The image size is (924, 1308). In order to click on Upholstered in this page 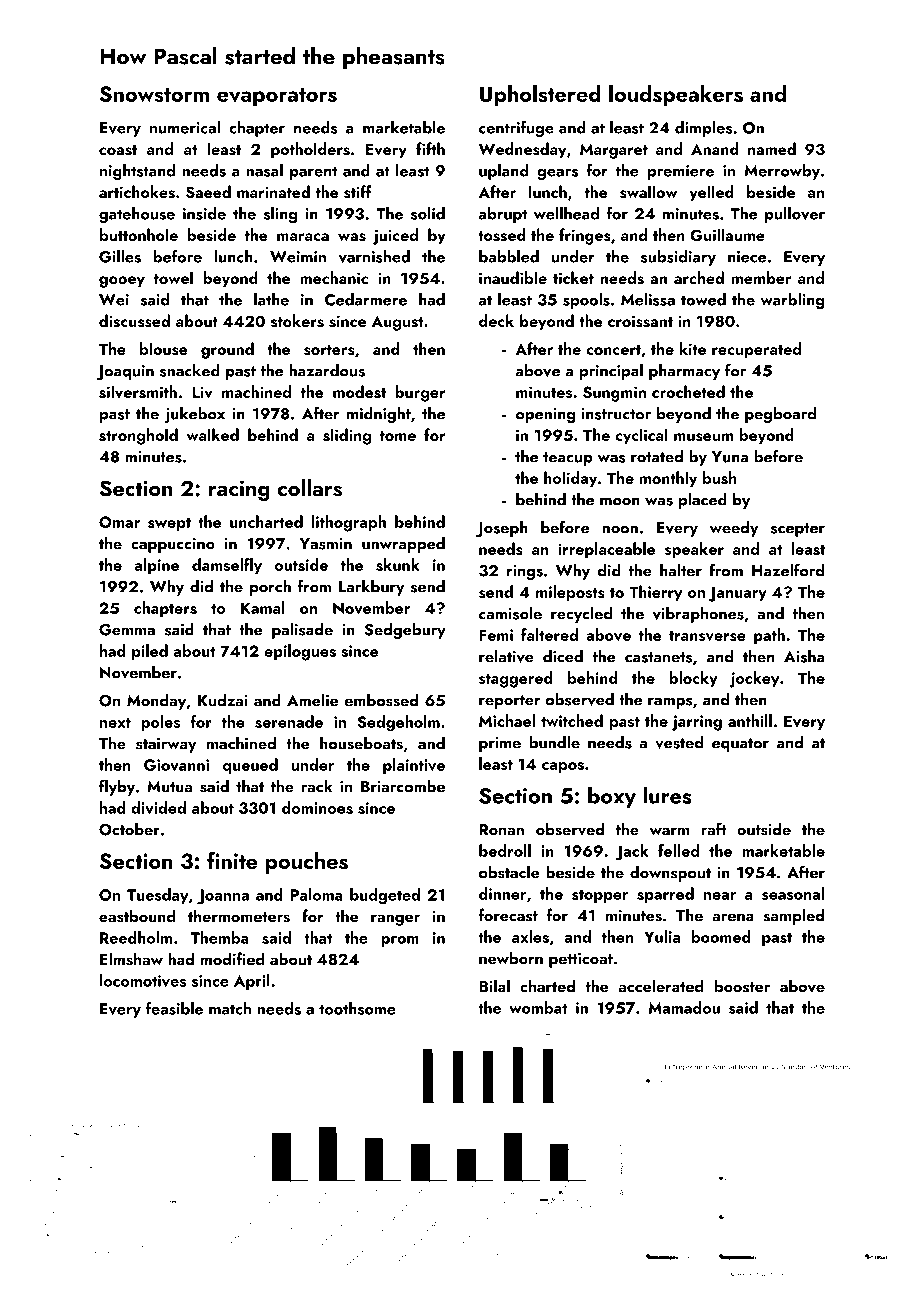, I will do `click(540, 95)`.
